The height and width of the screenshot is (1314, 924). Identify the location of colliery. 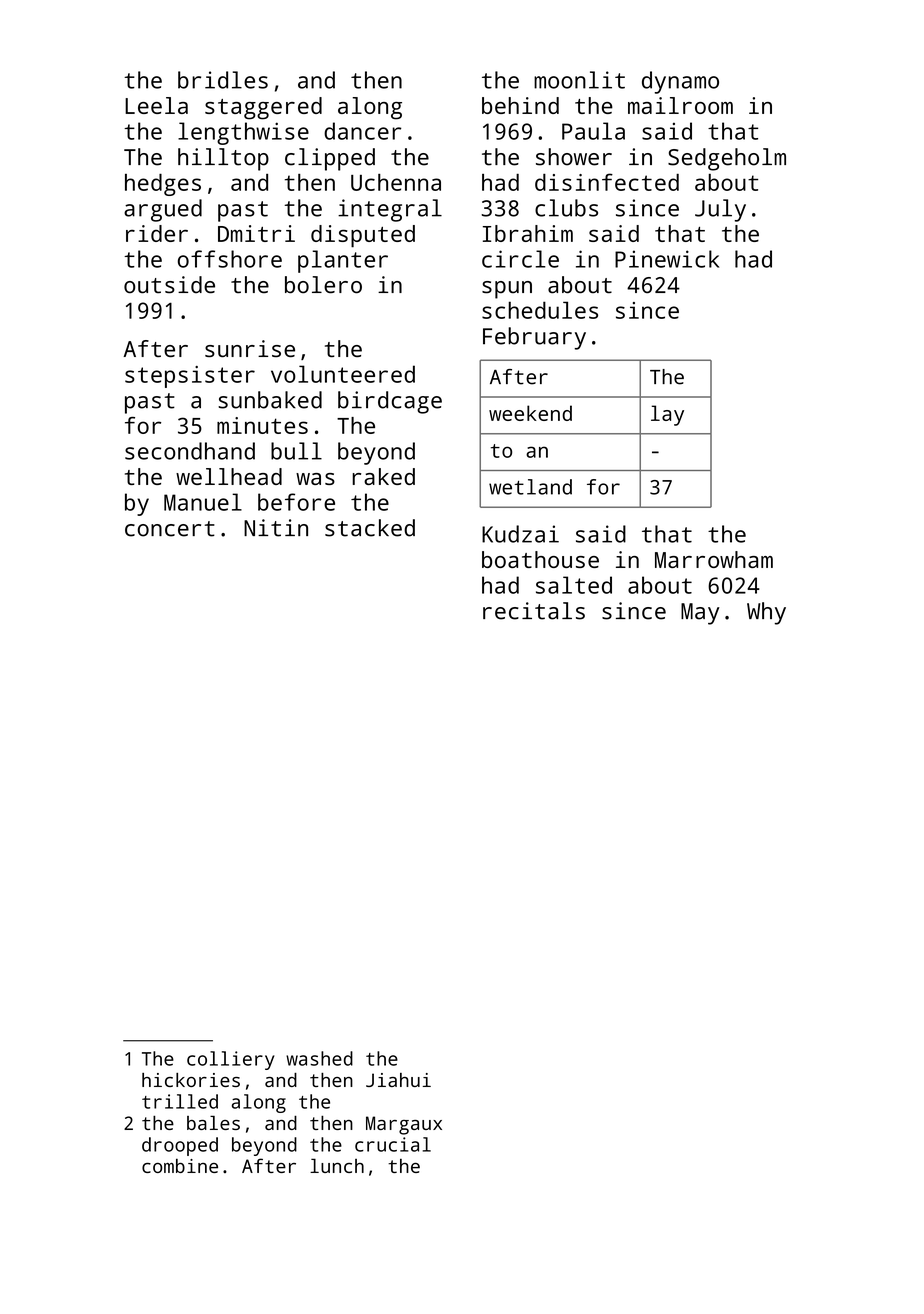
(231, 1060).
